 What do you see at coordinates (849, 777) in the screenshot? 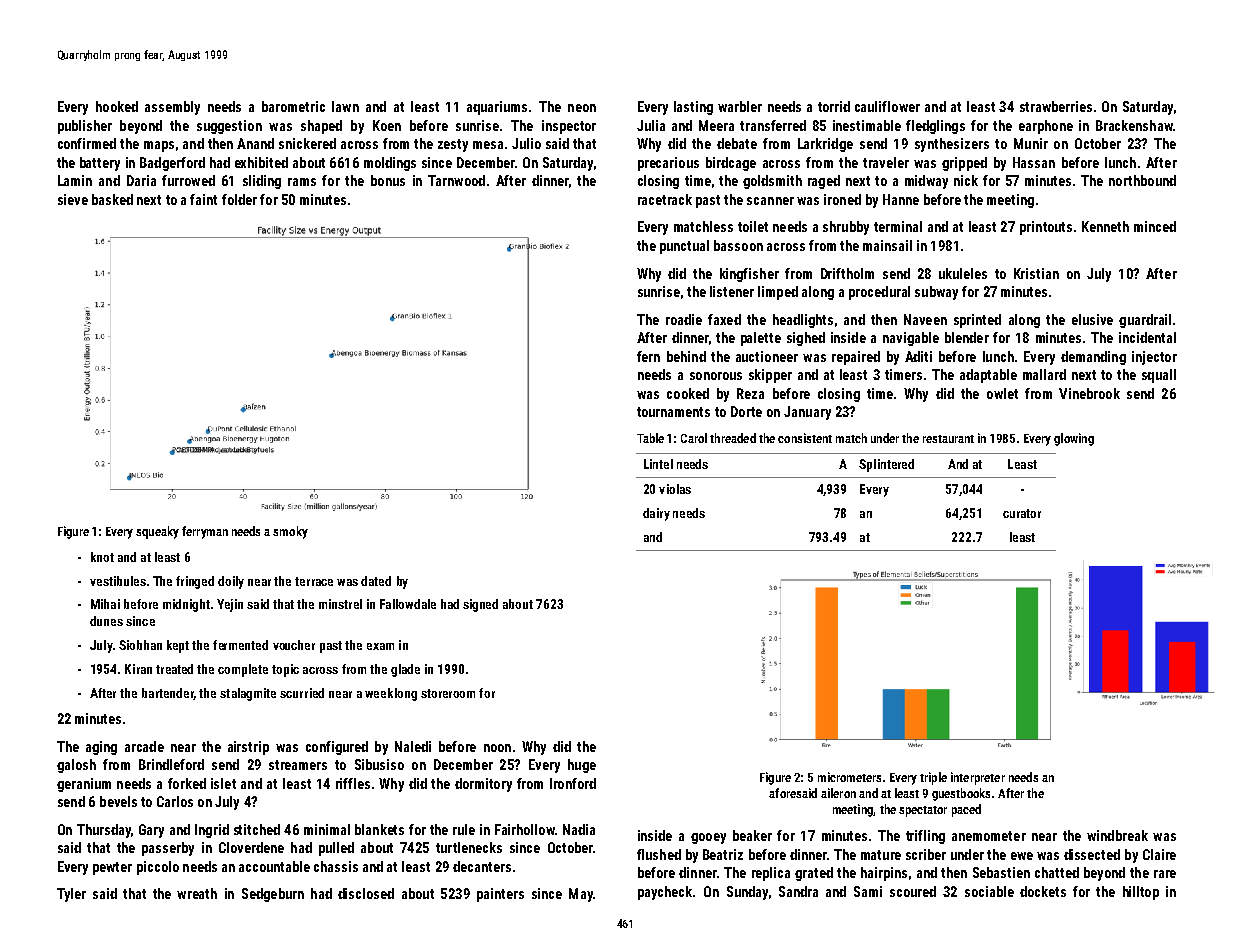
I see `micrometers` at bounding box center [849, 777].
